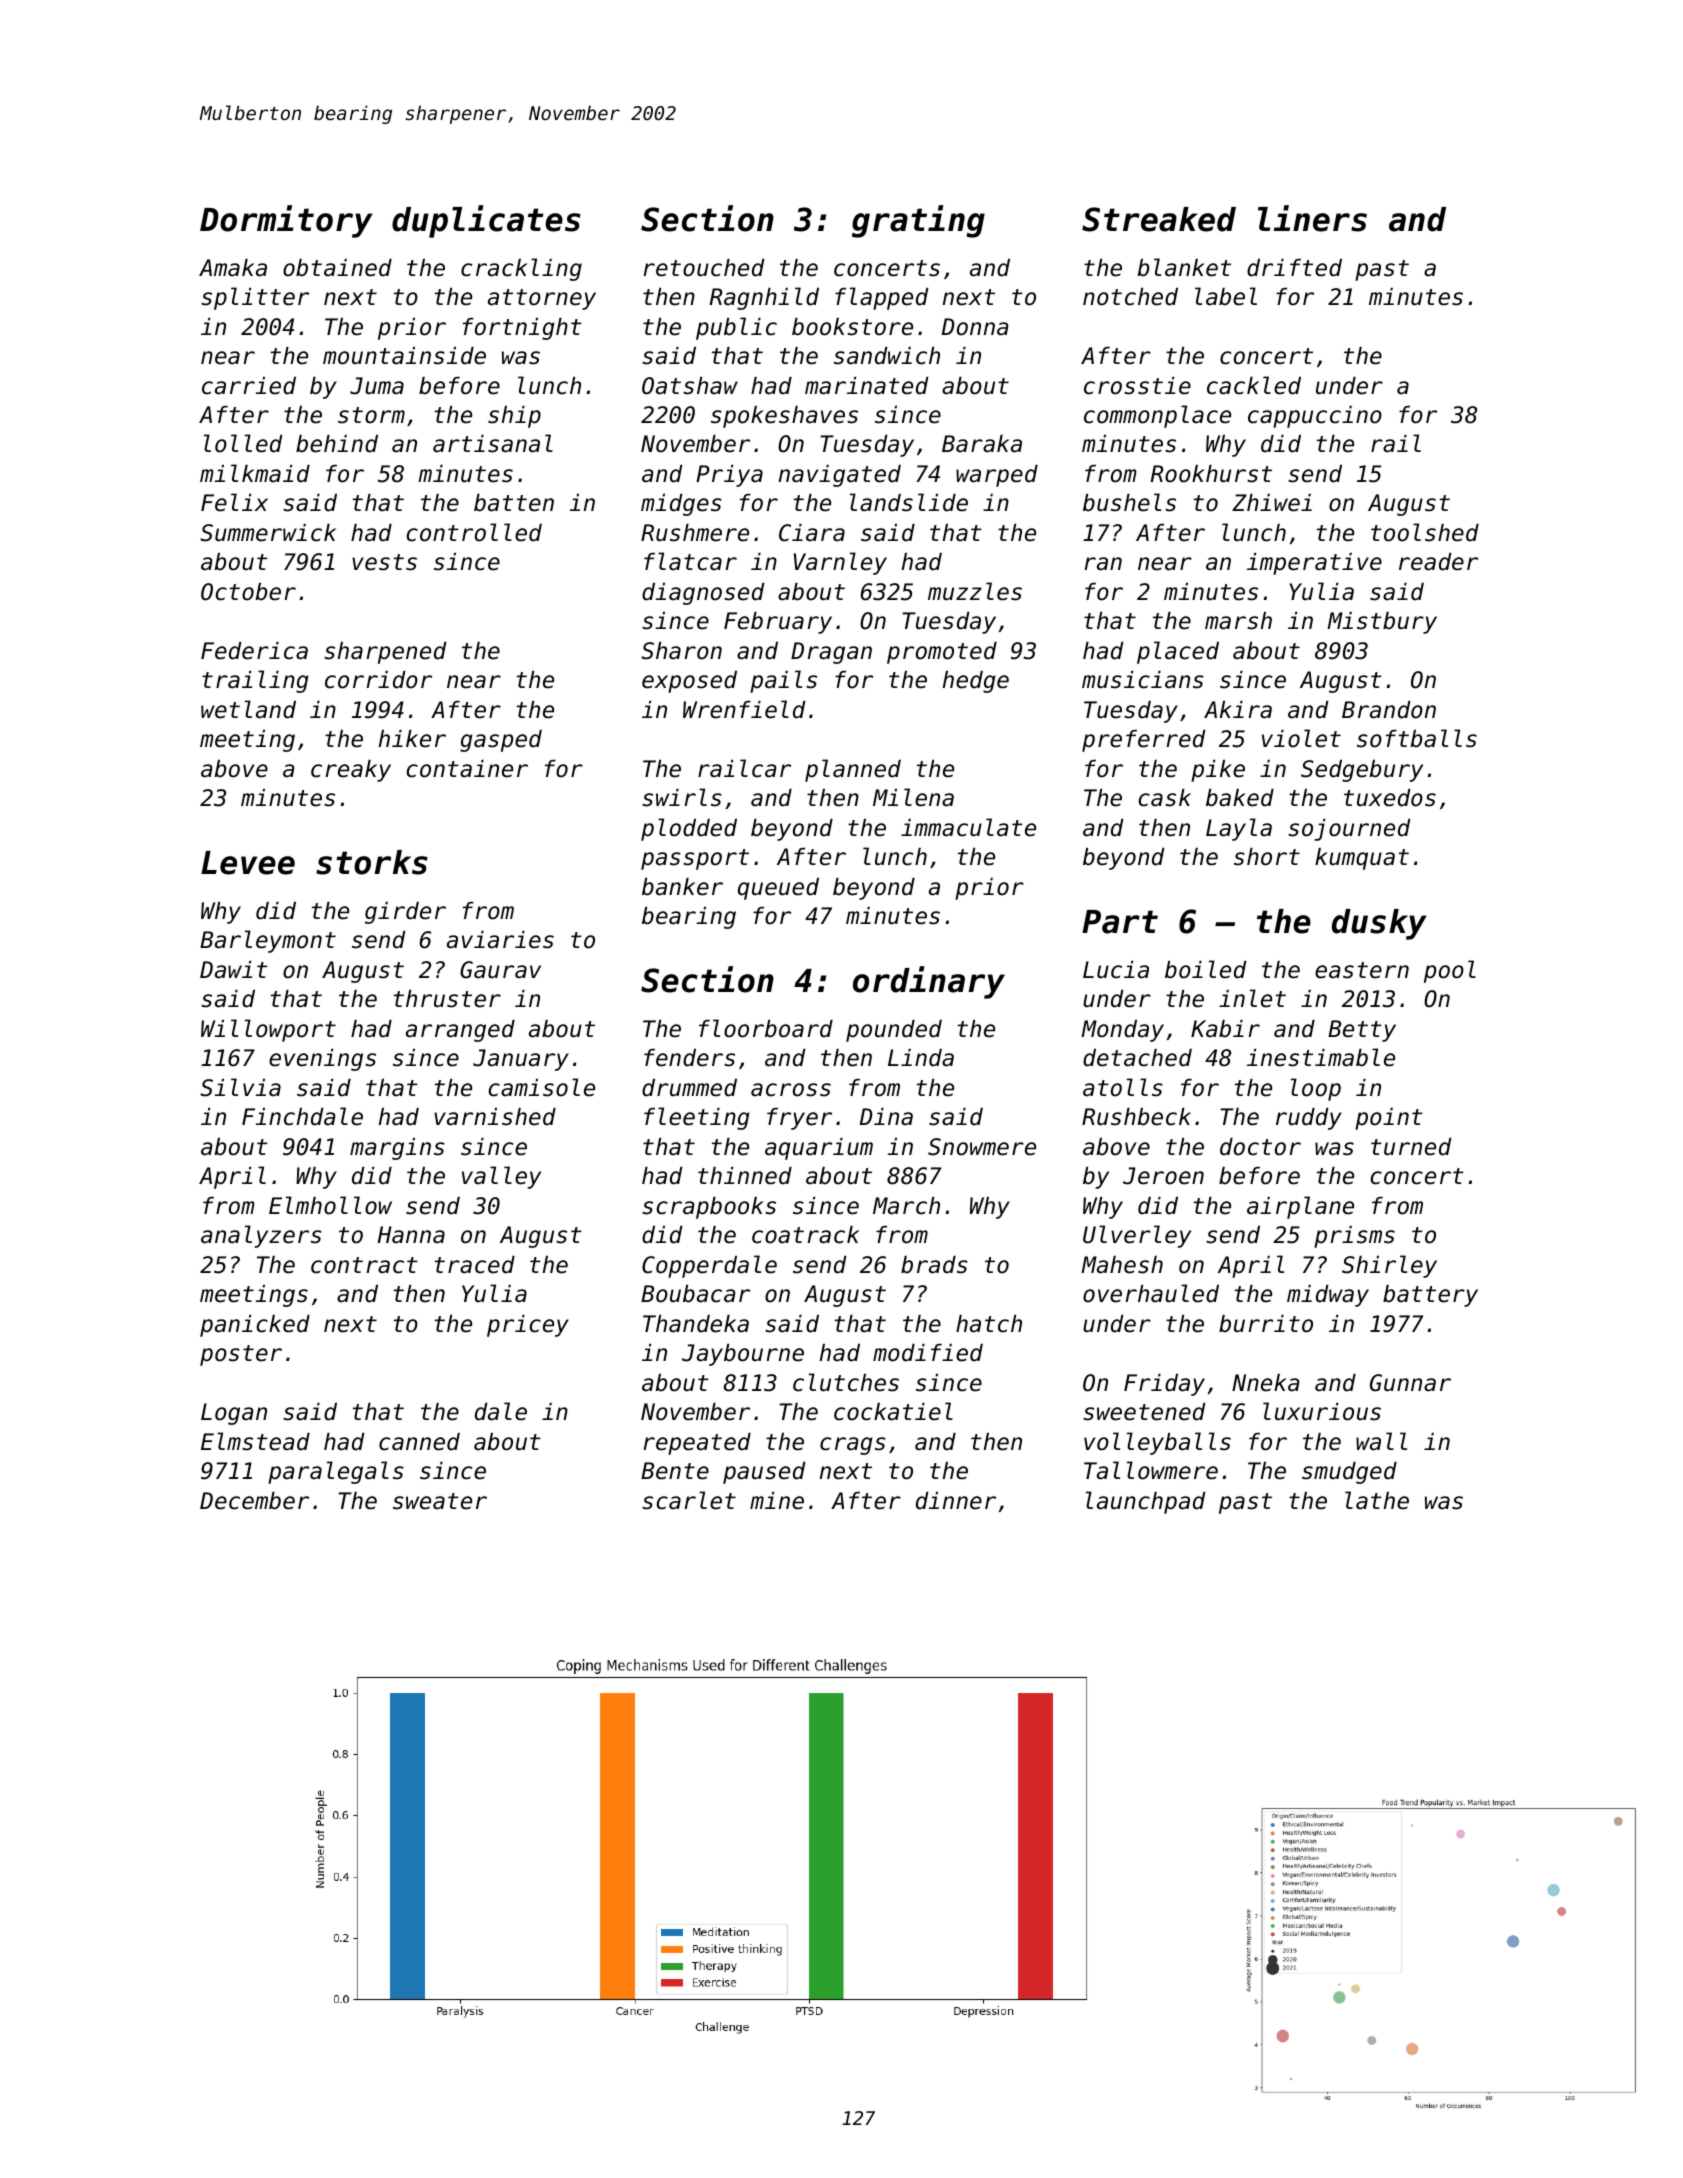 Image resolution: width=1683 pixels, height=2178 pixels. What do you see at coordinates (1294, 268) in the document?
I see `drifted` at bounding box center [1294, 268].
